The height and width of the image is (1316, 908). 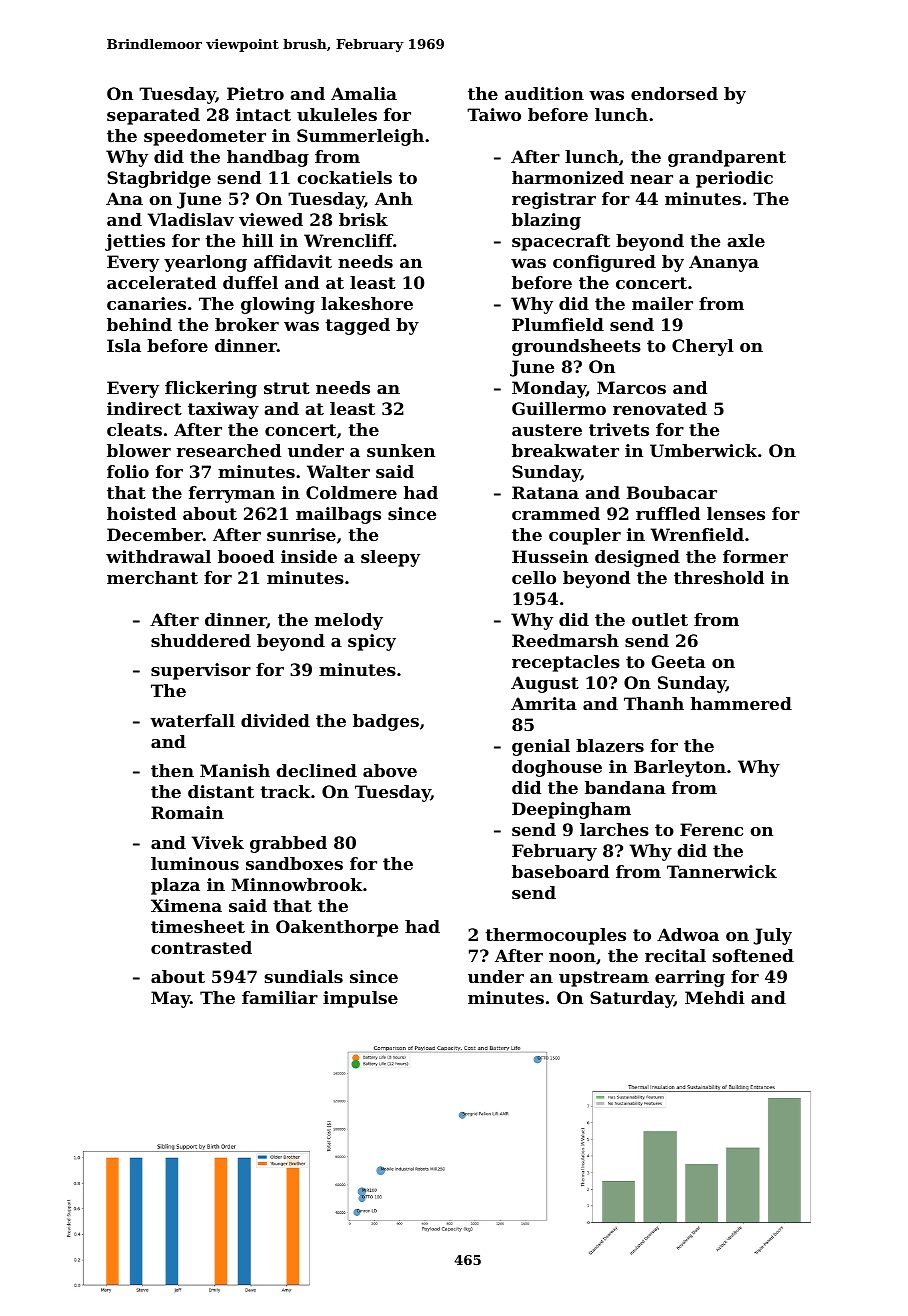 What do you see at coordinates (660, 408) in the image?
I see `renovated` at bounding box center [660, 408].
